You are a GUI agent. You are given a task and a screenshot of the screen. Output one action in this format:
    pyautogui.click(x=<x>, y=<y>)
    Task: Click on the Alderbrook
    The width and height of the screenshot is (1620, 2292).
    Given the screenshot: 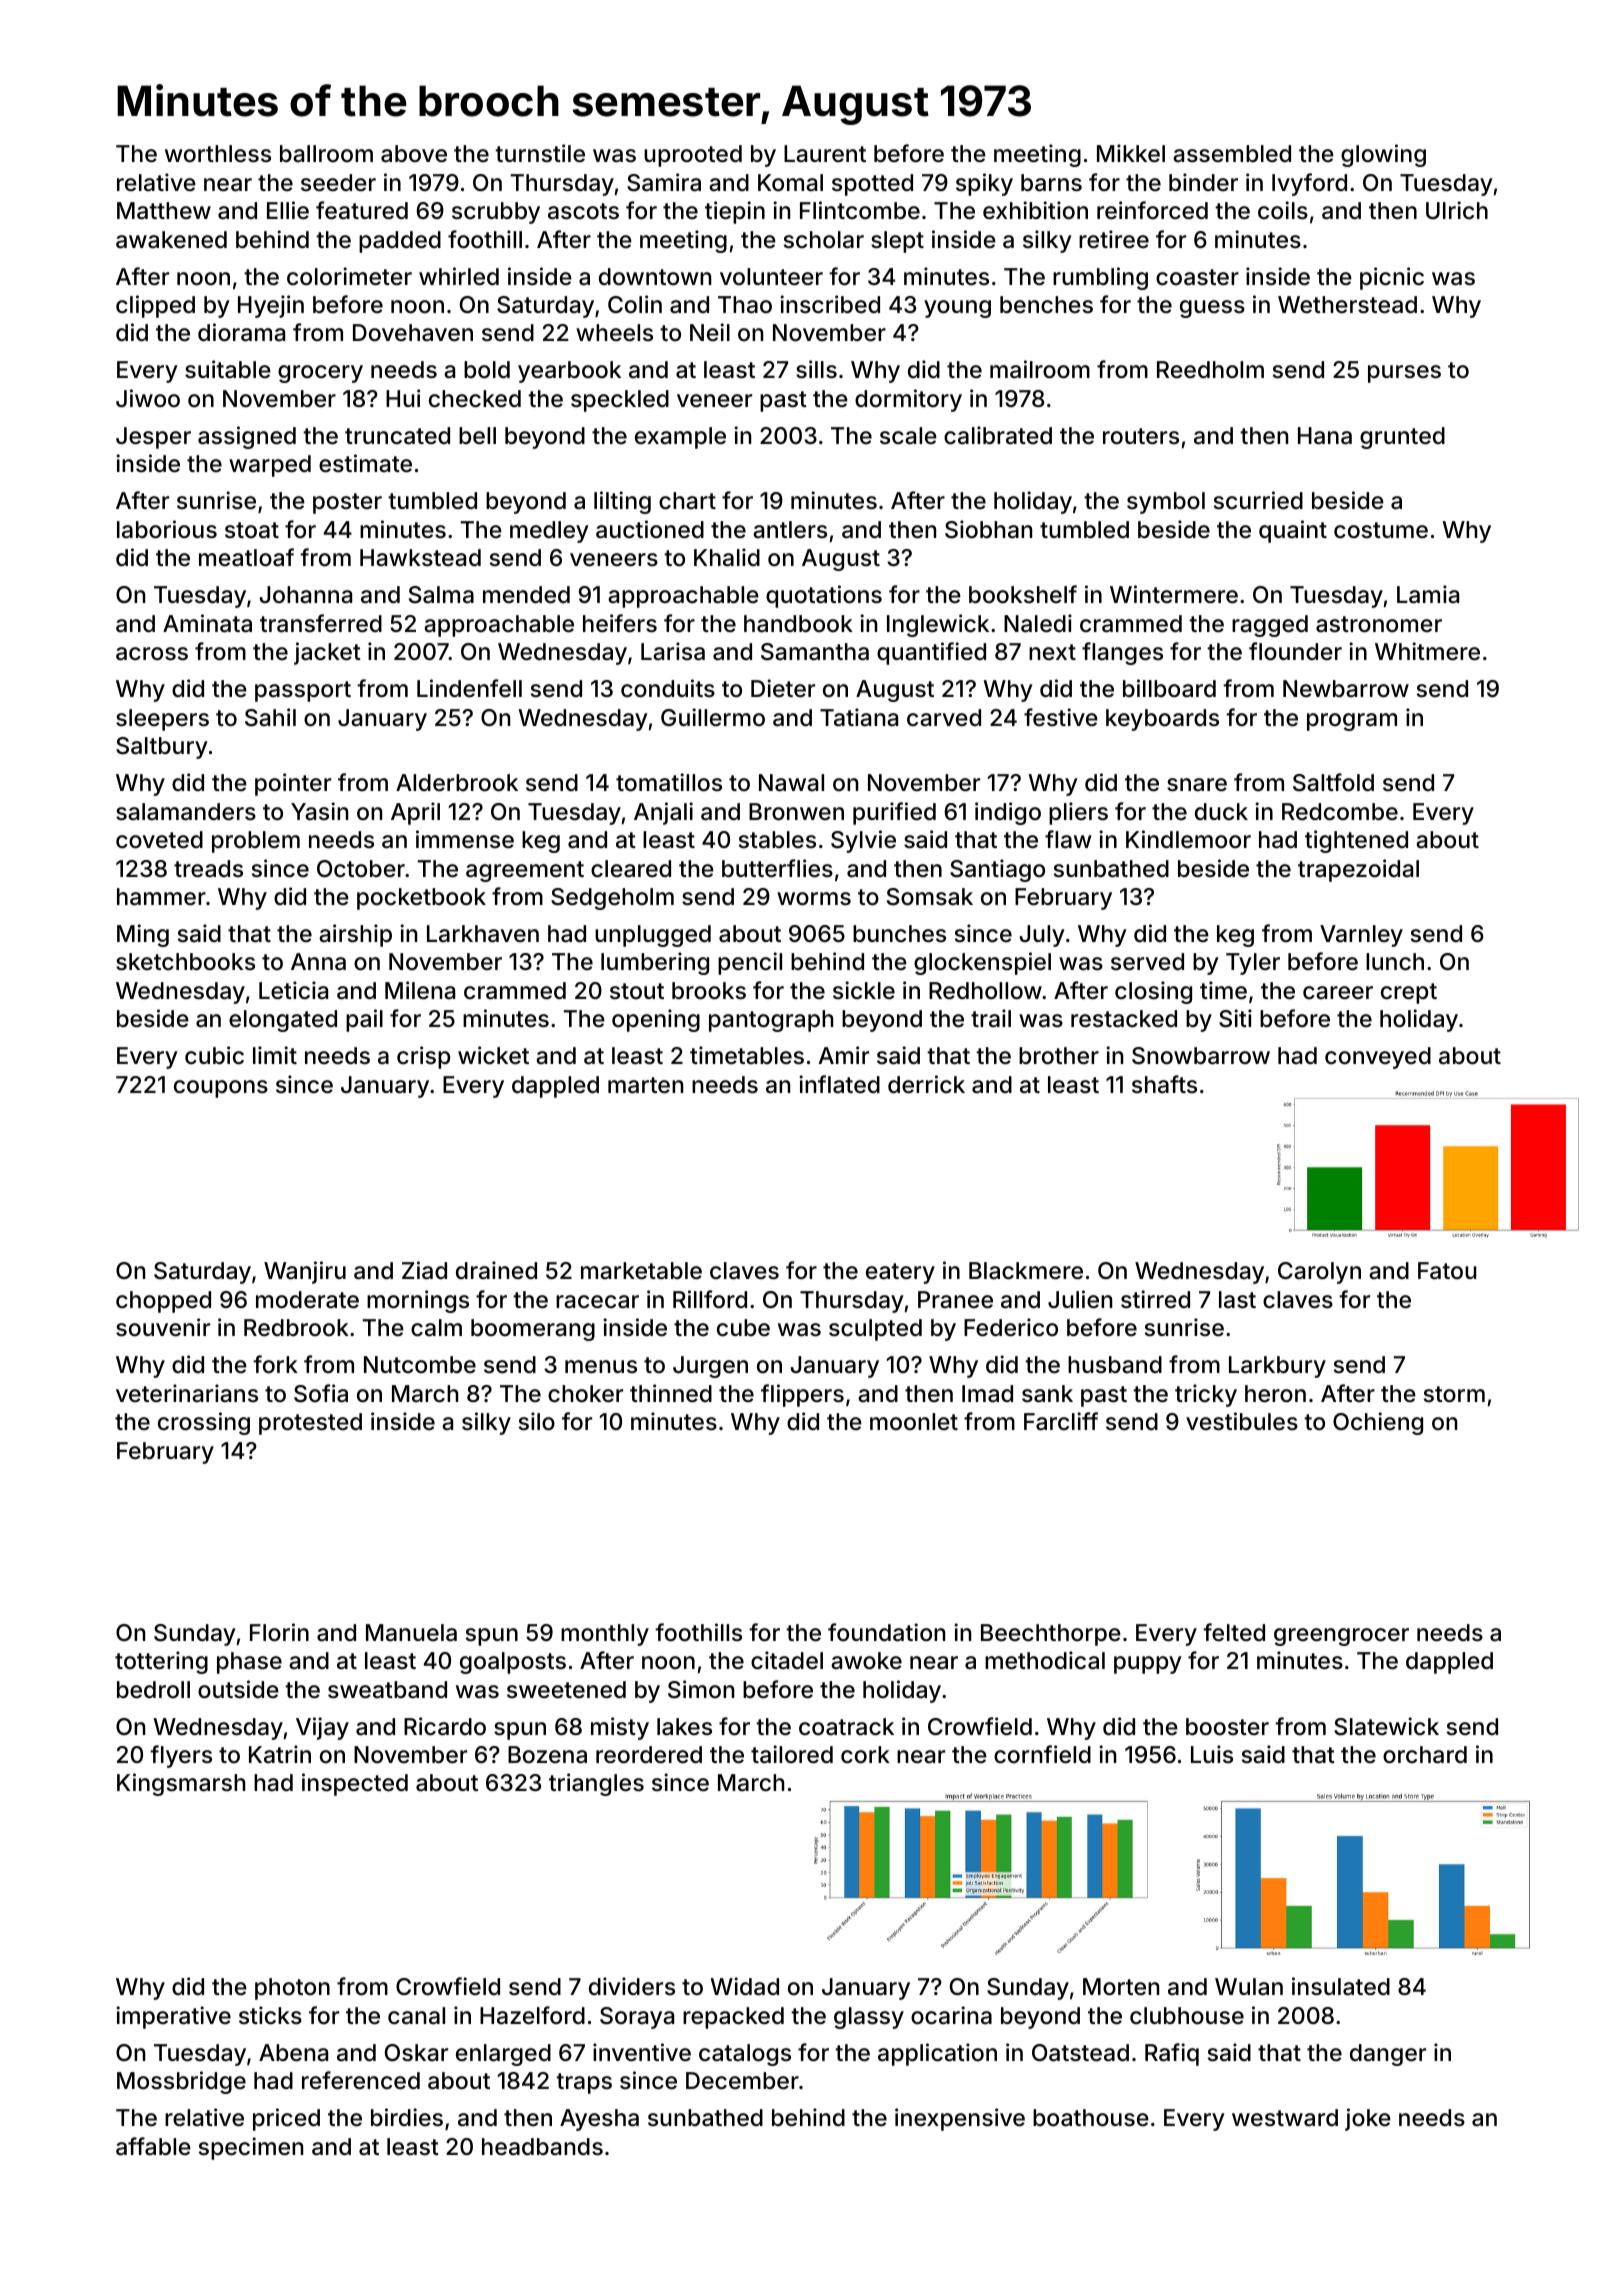 What is the action you would take?
    pyautogui.click(x=457, y=783)
